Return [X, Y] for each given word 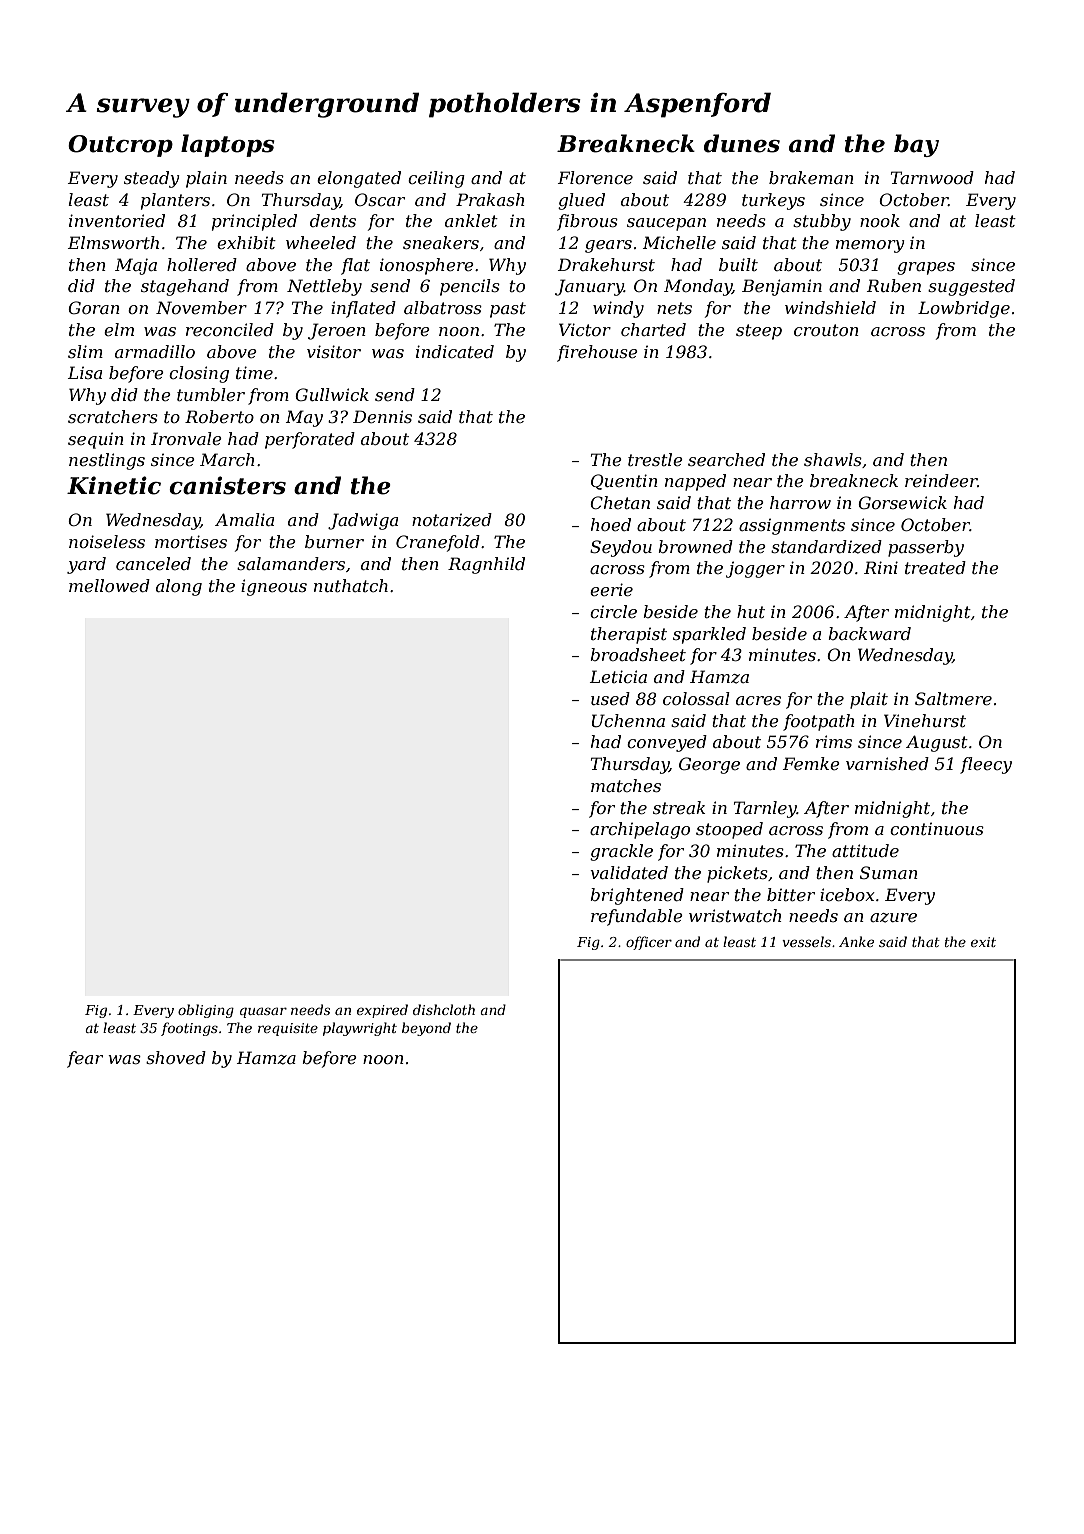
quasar [263, 1012]
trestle [655, 459]
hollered [202, 264]
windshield [830, 307]
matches [626, 785]
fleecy [986, 765]
